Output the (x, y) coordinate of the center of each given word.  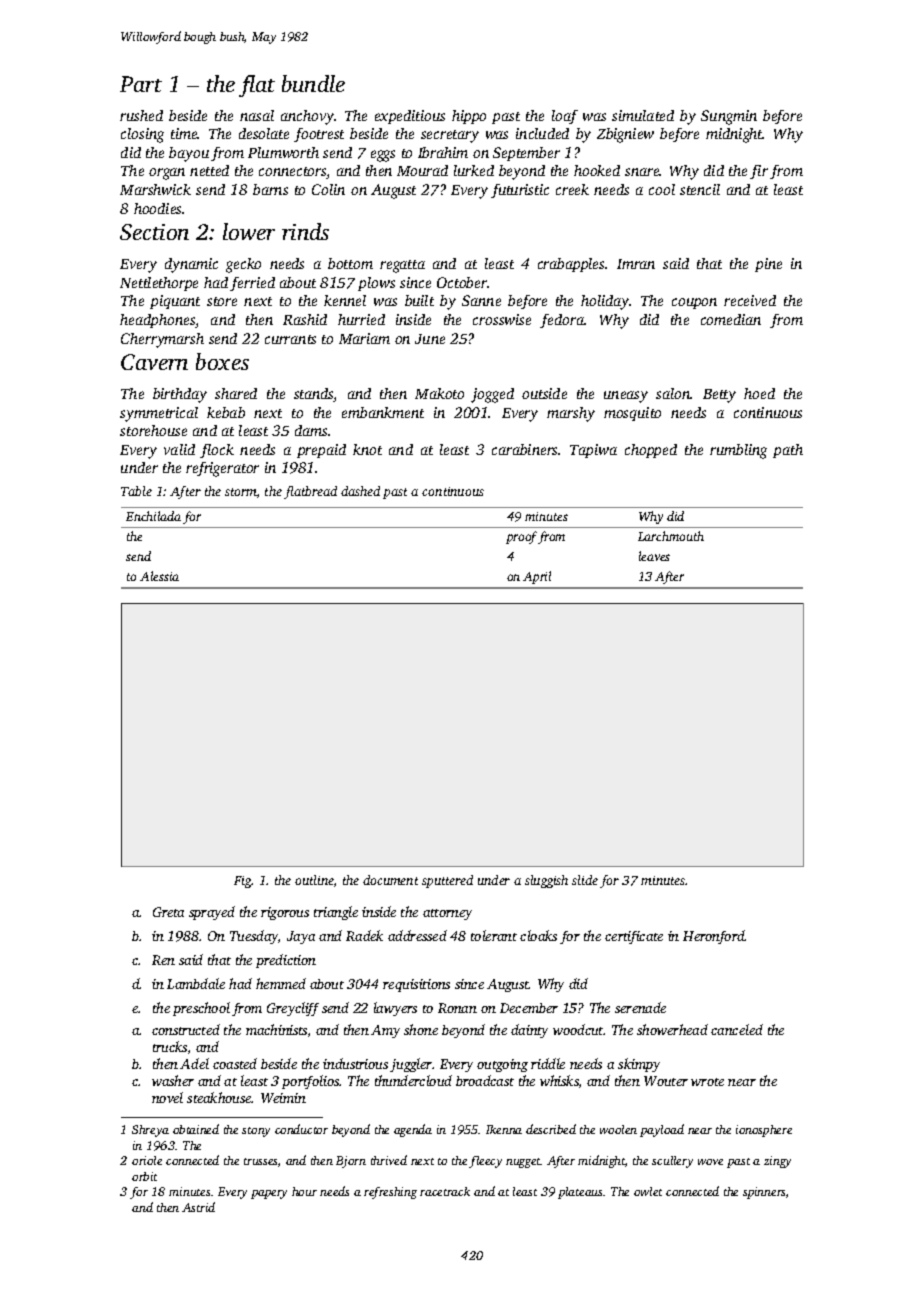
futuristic (520, 191)
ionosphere (764, 1131)
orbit (144, 1176)
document (390, 880)
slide (585, 880)
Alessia (159, 576)
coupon (694, 303)
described (551, 1129)
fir (759, 172)
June (430, 339)
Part (141, 84)
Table (136, 491)
